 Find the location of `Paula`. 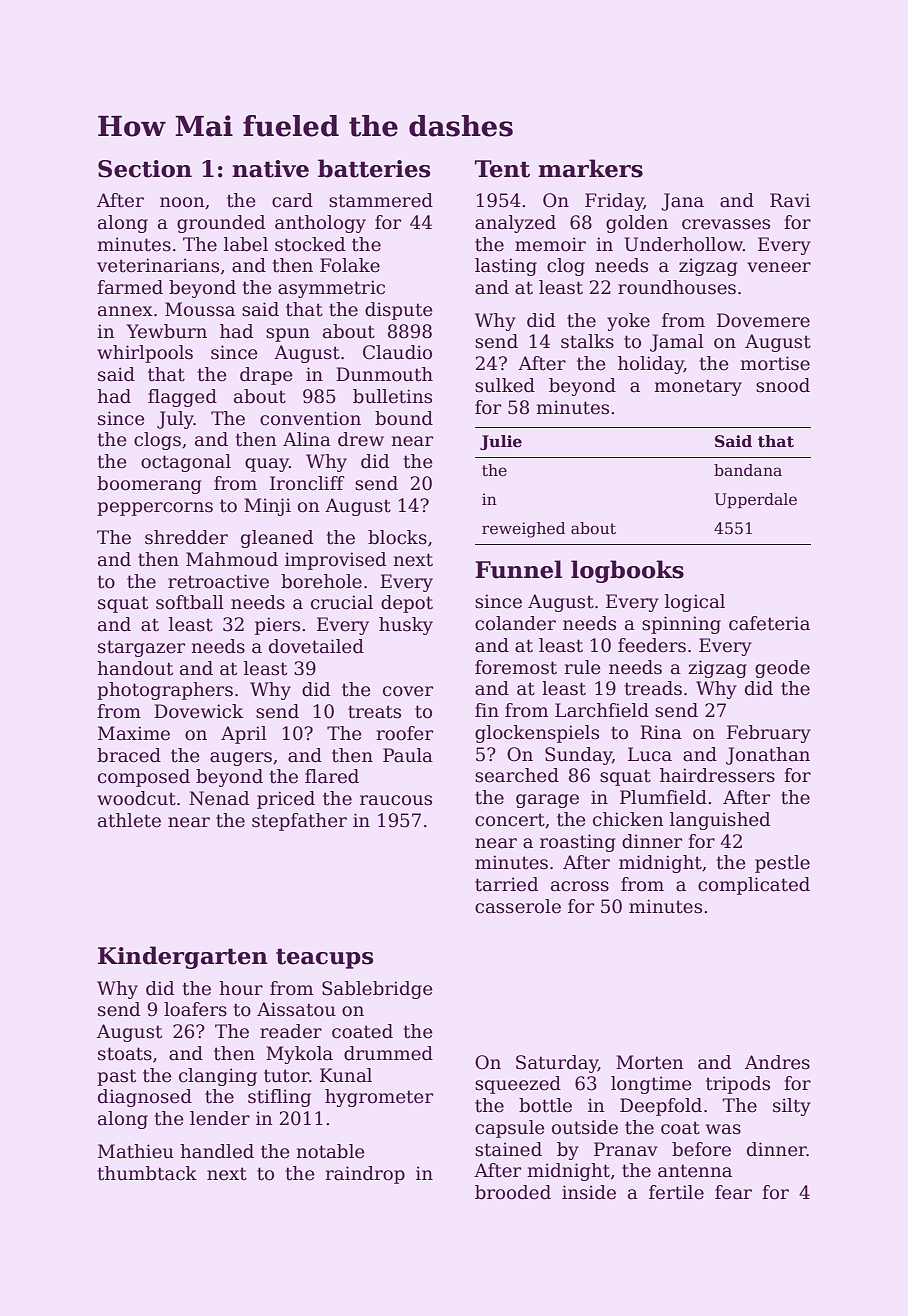

Paula is located at coordinates (408, 755).
